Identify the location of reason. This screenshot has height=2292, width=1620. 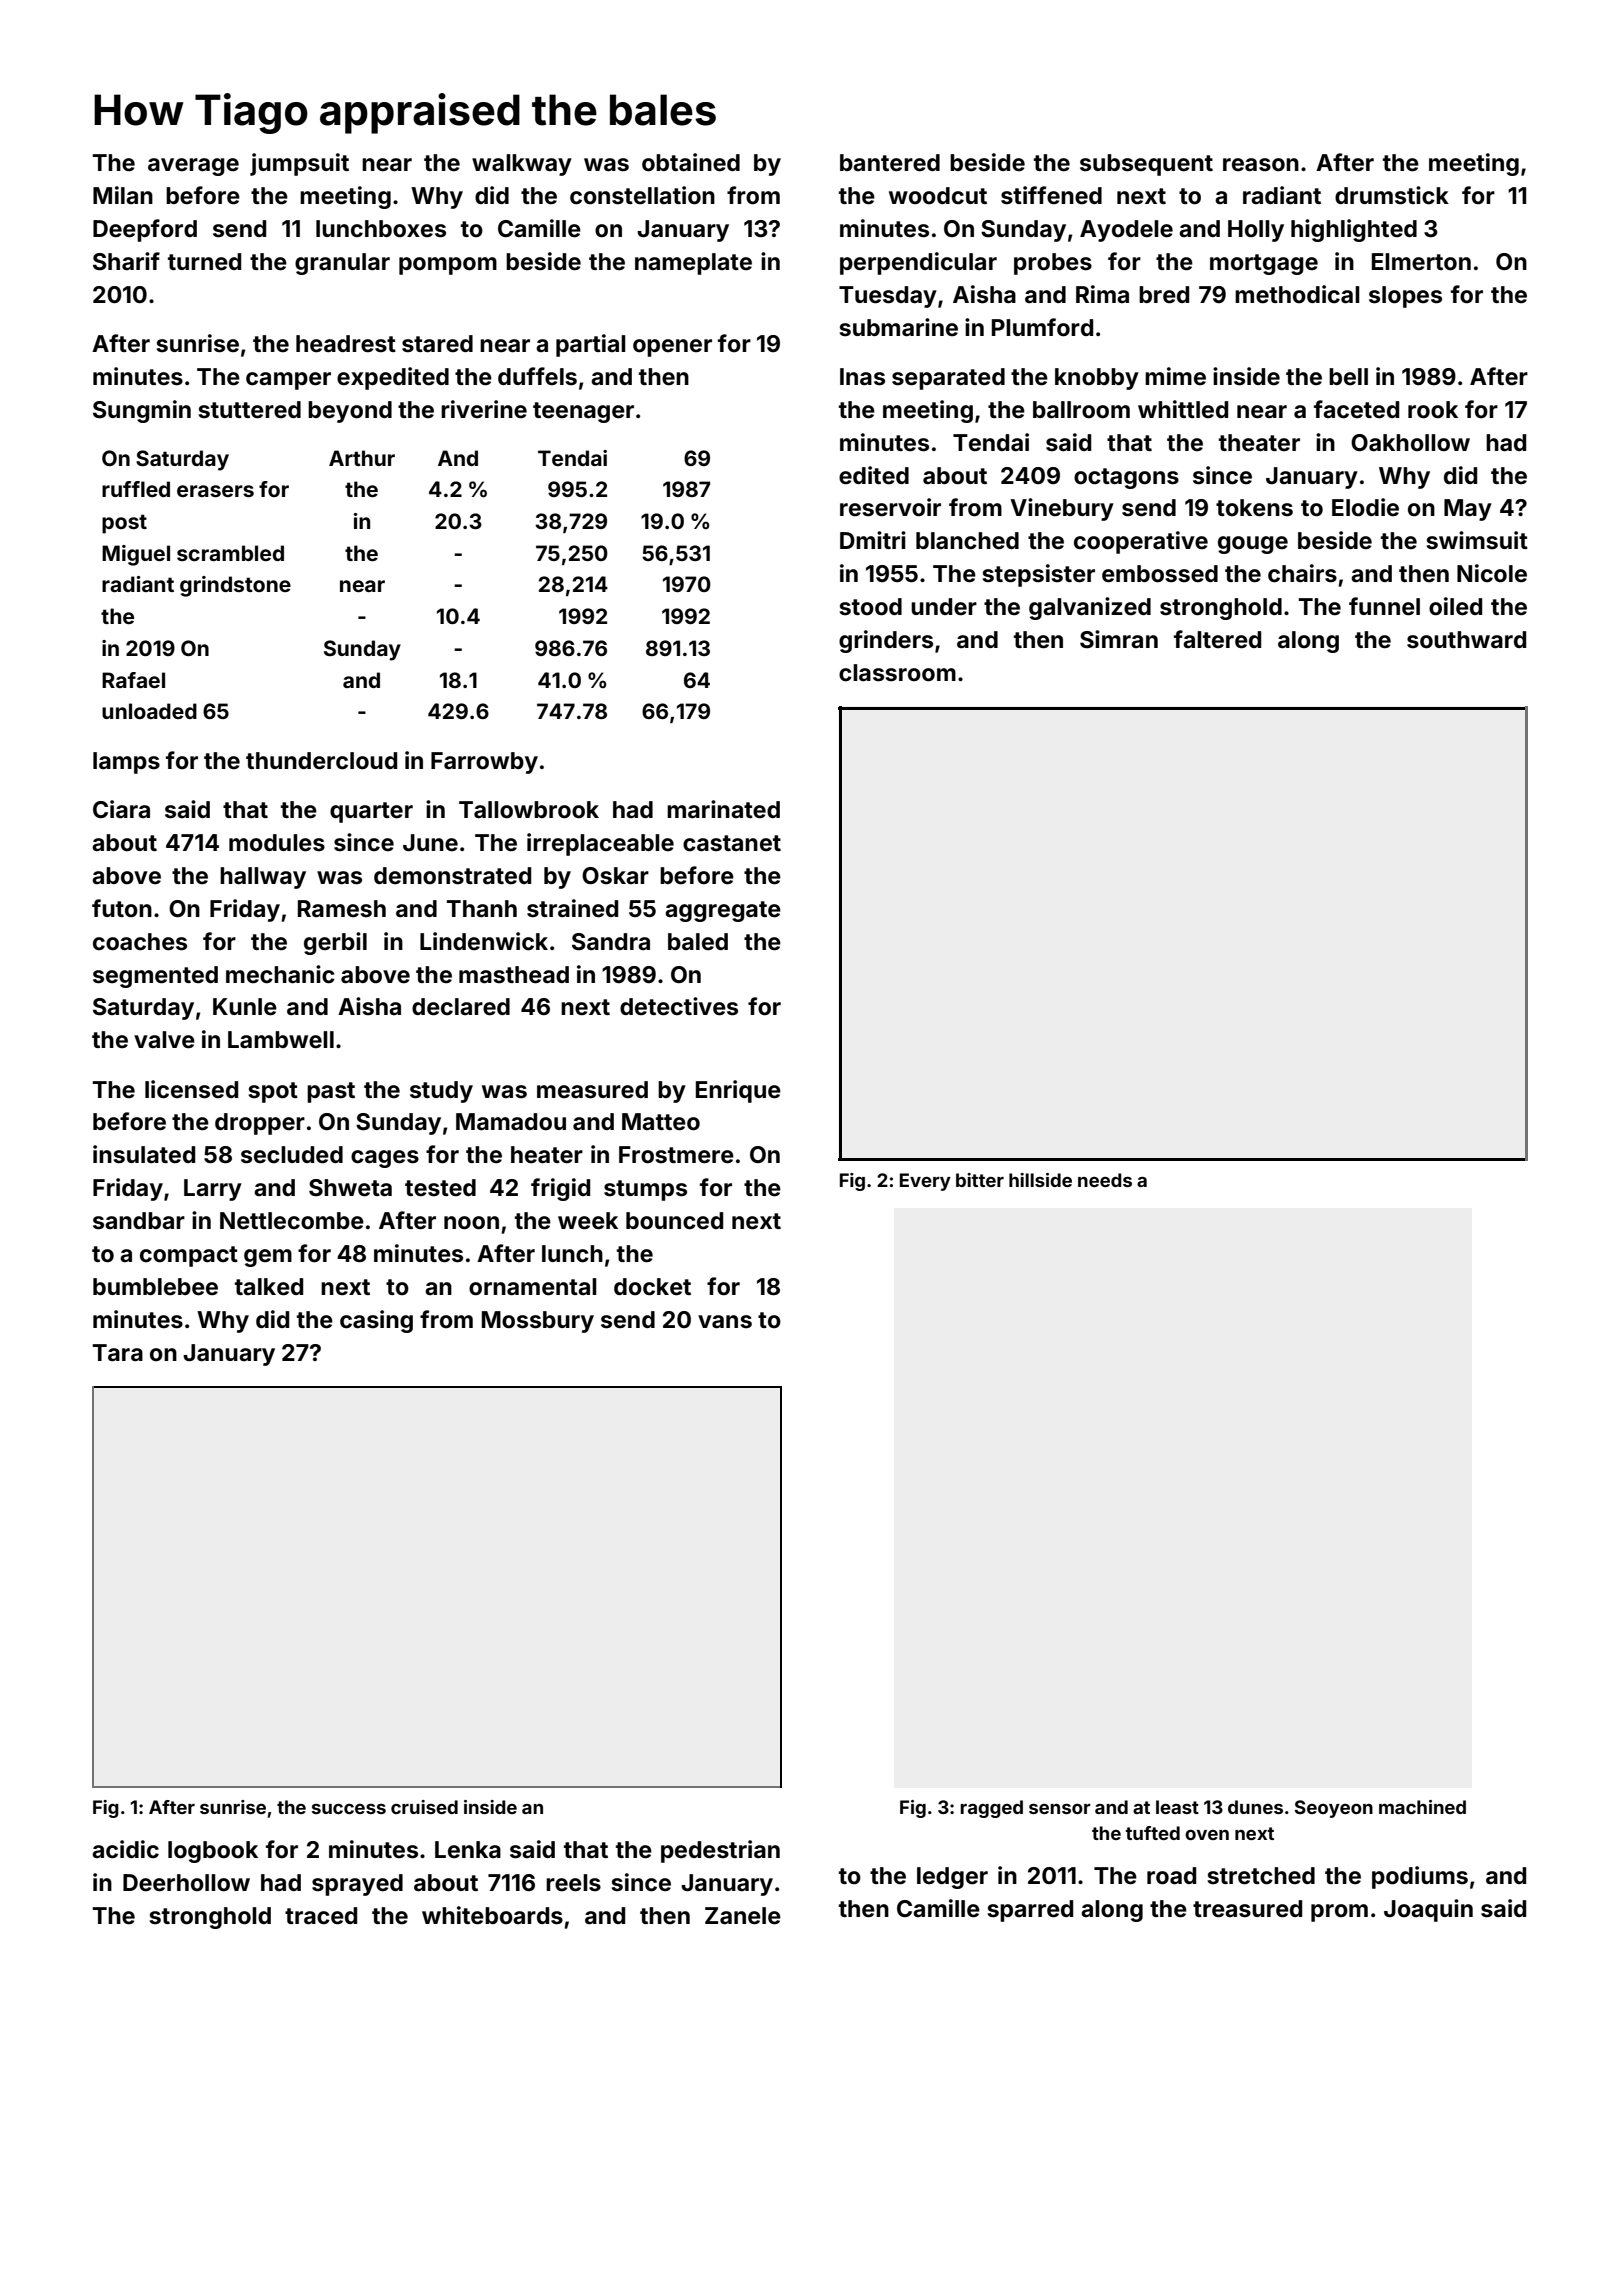
(1261, 165).
